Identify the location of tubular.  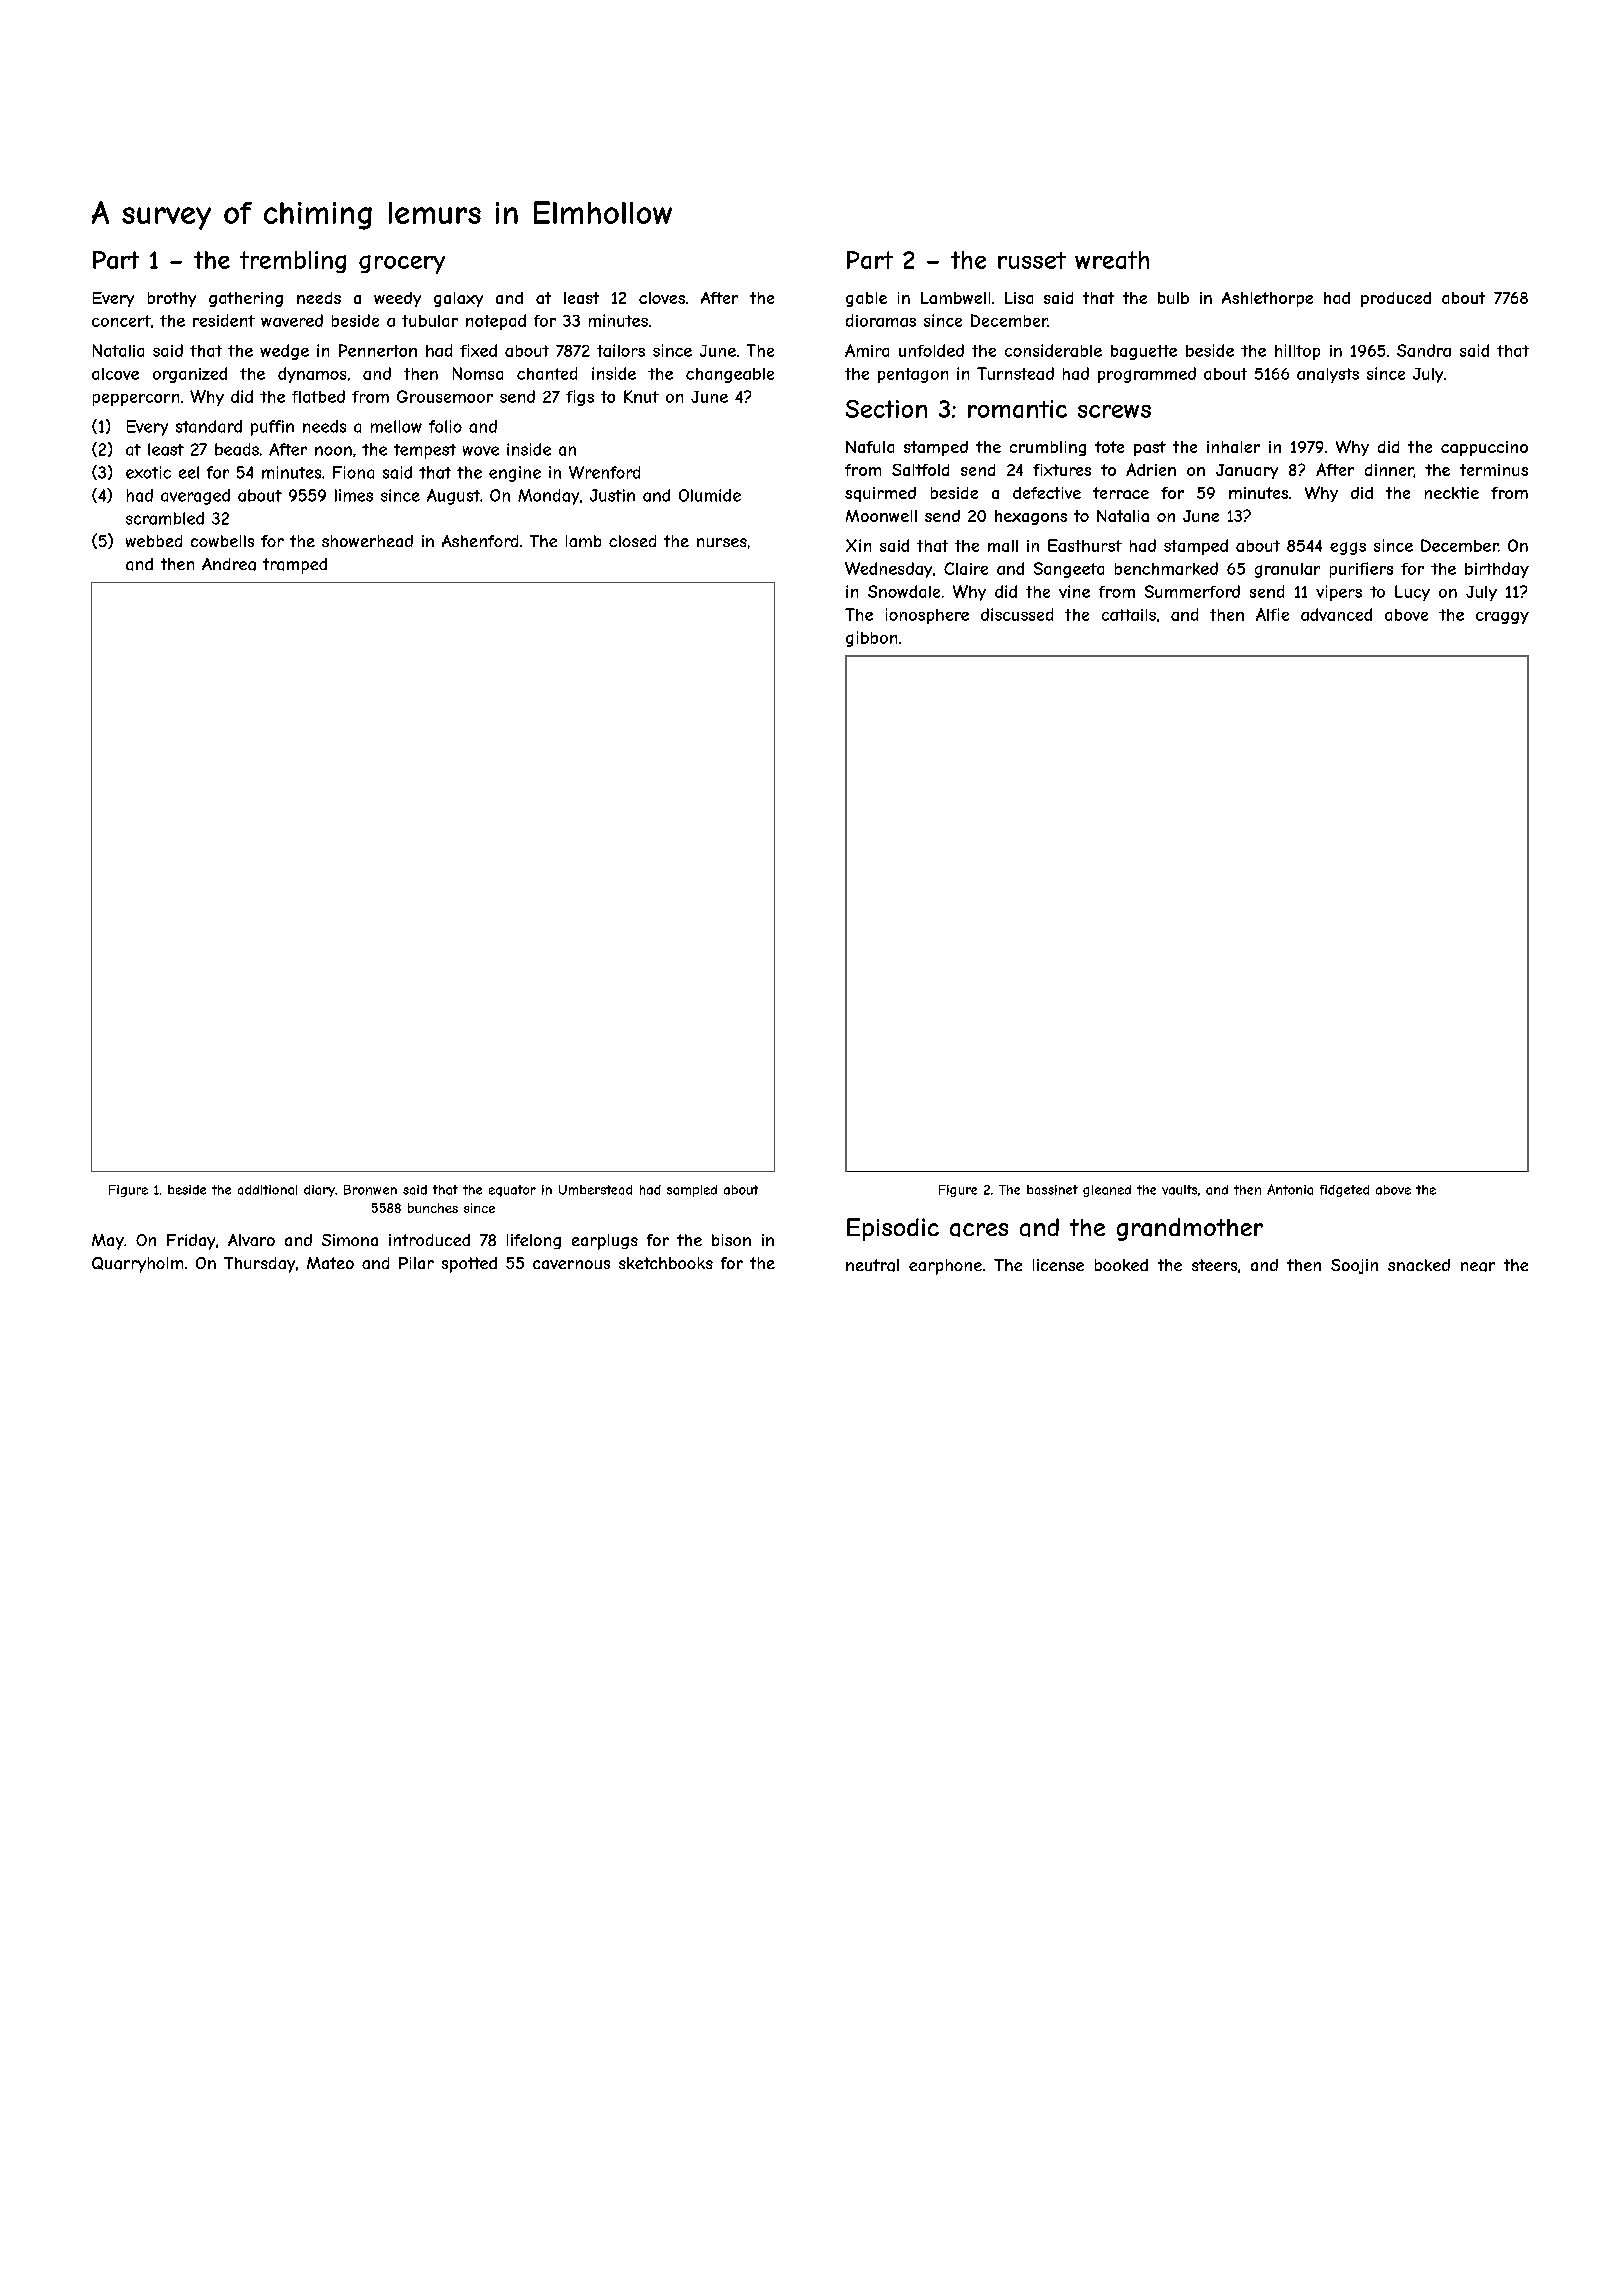
(430, 321).
